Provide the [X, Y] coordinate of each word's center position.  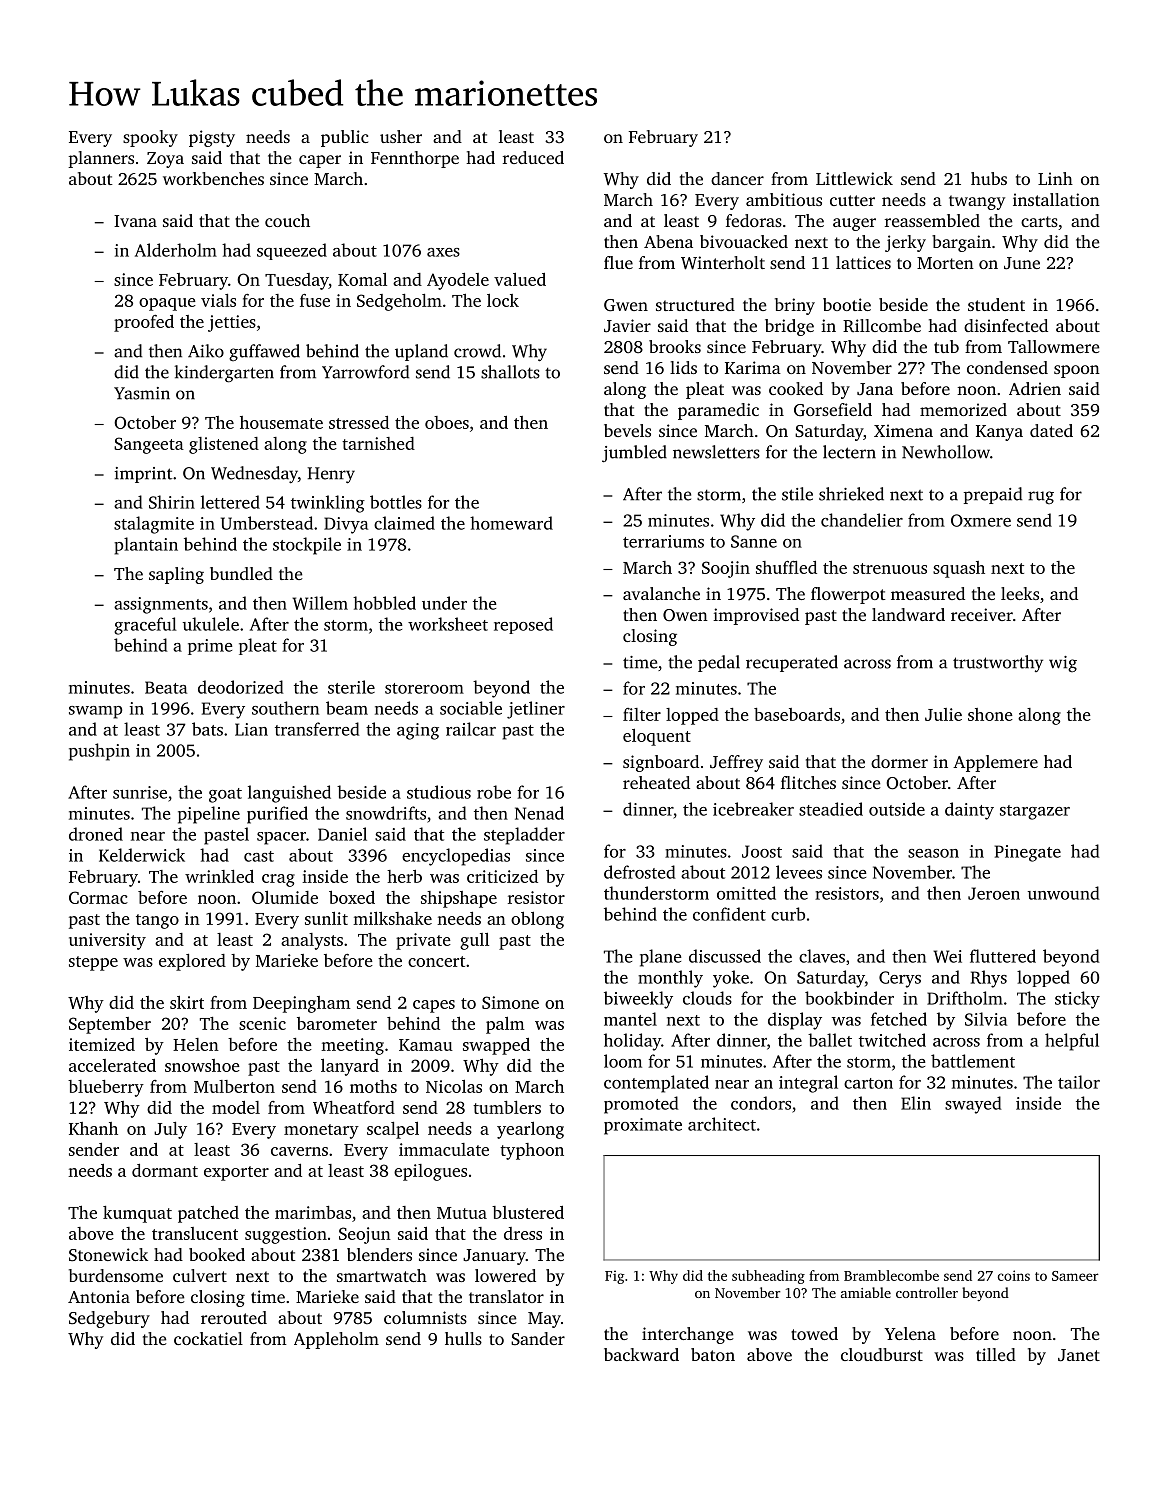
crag [278, 880]
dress [523, 1233]
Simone [510, 1002]
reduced [533, 157]
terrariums [663, 541]
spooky [150, 138]
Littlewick [854, 178]
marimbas [313, 1212]
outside [897, 809]
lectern [849, 452]
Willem [320, 603]
